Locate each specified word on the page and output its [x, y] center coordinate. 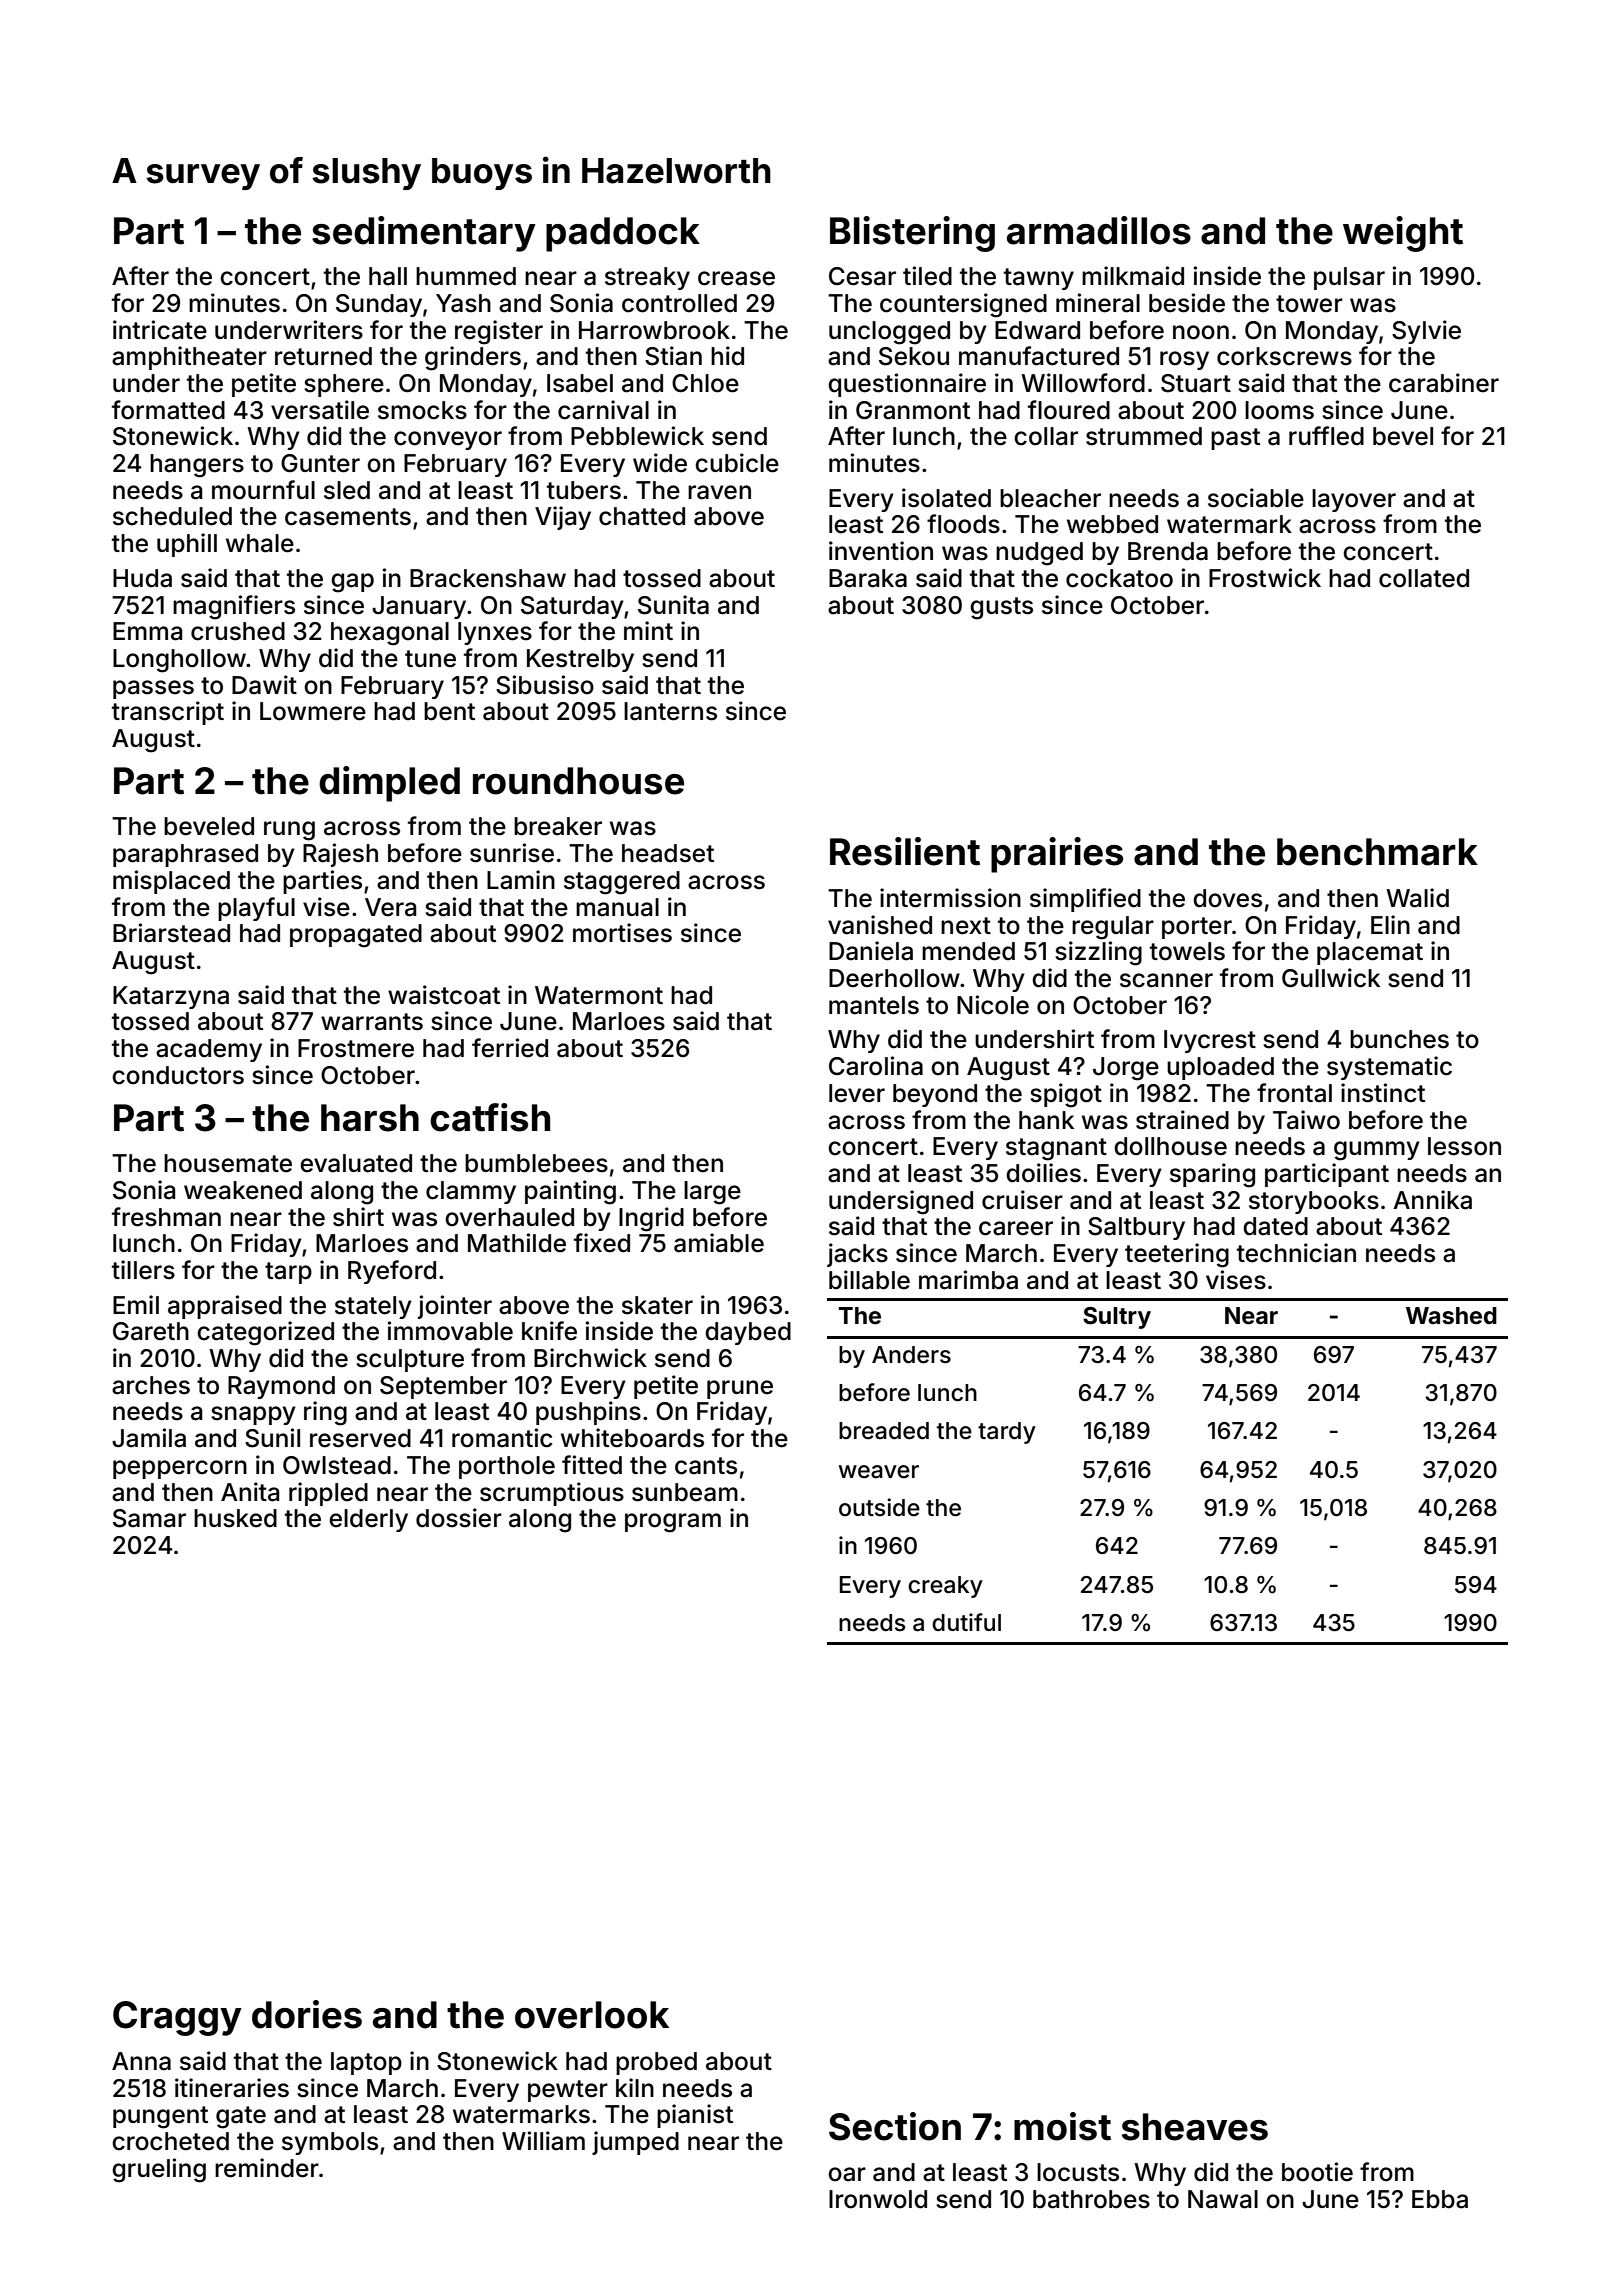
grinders [473, 358]
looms [1279, 410]
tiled [927, 276]
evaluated [356, 1163]
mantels [874, 1005]
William [543, 2141]
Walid [1417, 898]
